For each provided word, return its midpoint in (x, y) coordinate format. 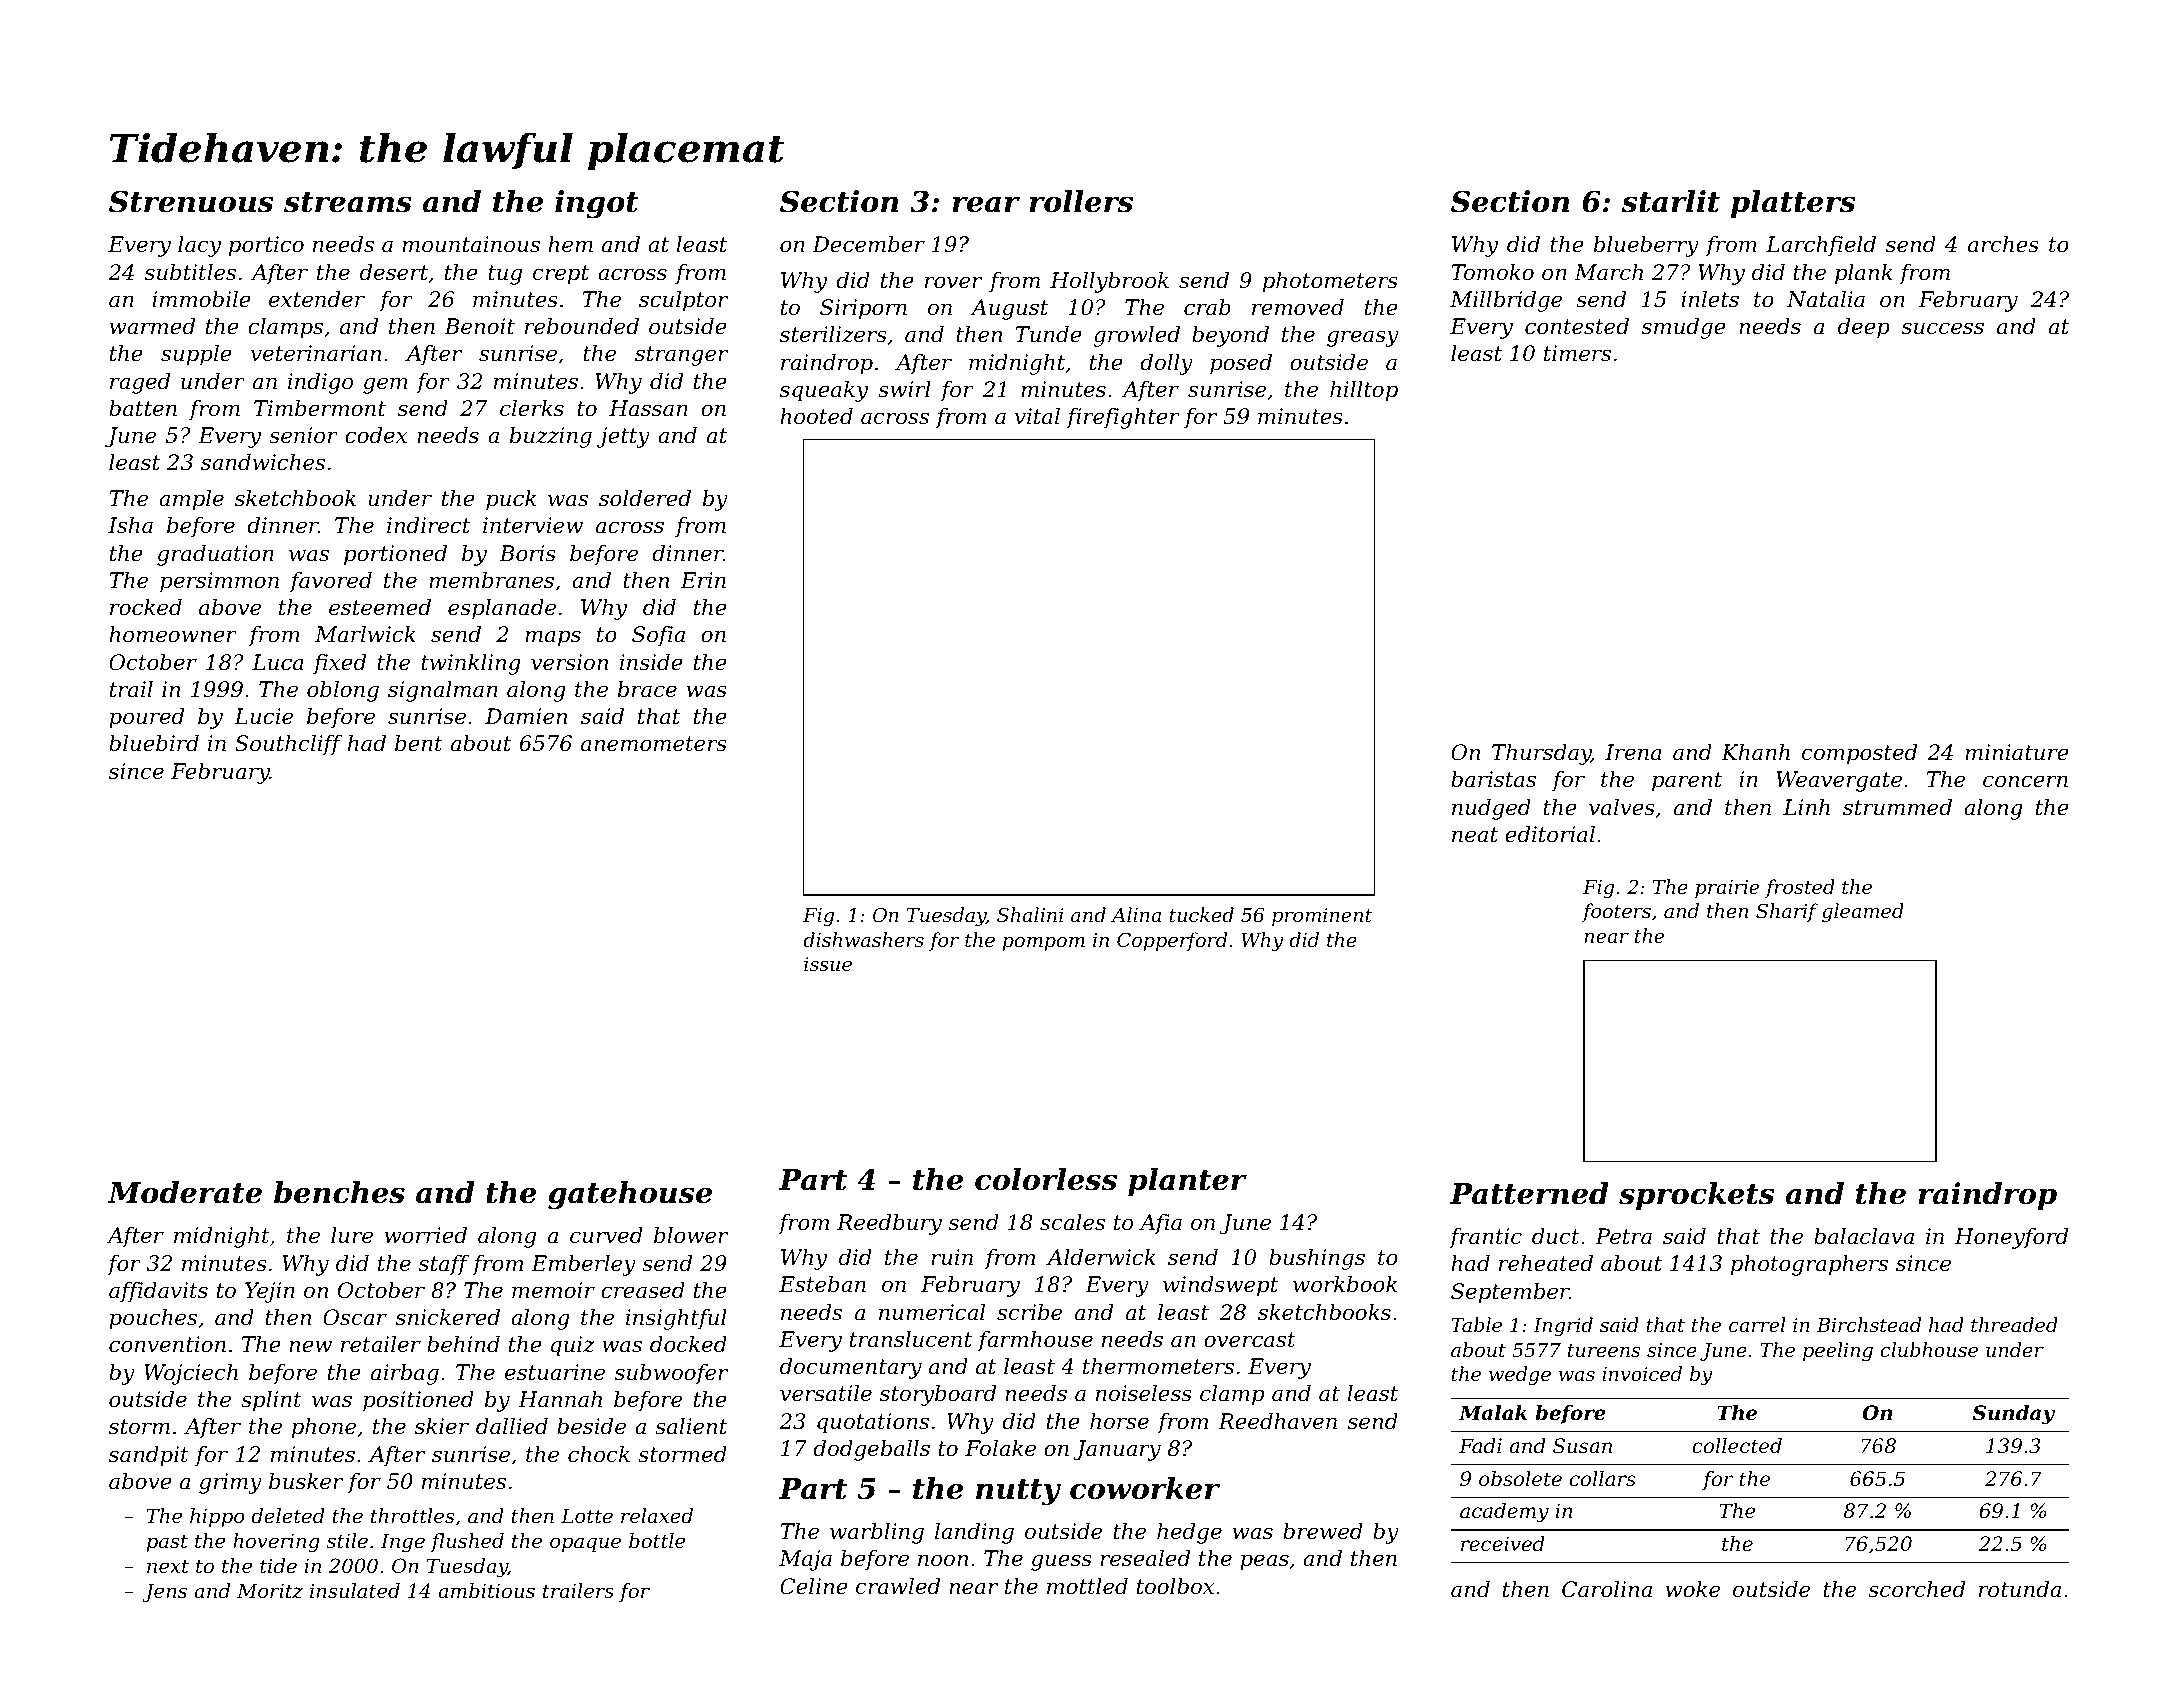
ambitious (486, 1591)
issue (828, 964)
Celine (814, 1586)
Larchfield (1821, 246)
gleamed (1863, 912)
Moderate (185, 1192)
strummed (1897, 807)
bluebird (154, 743)
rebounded (582, 326)
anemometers (654, 744)
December (868, 244)
